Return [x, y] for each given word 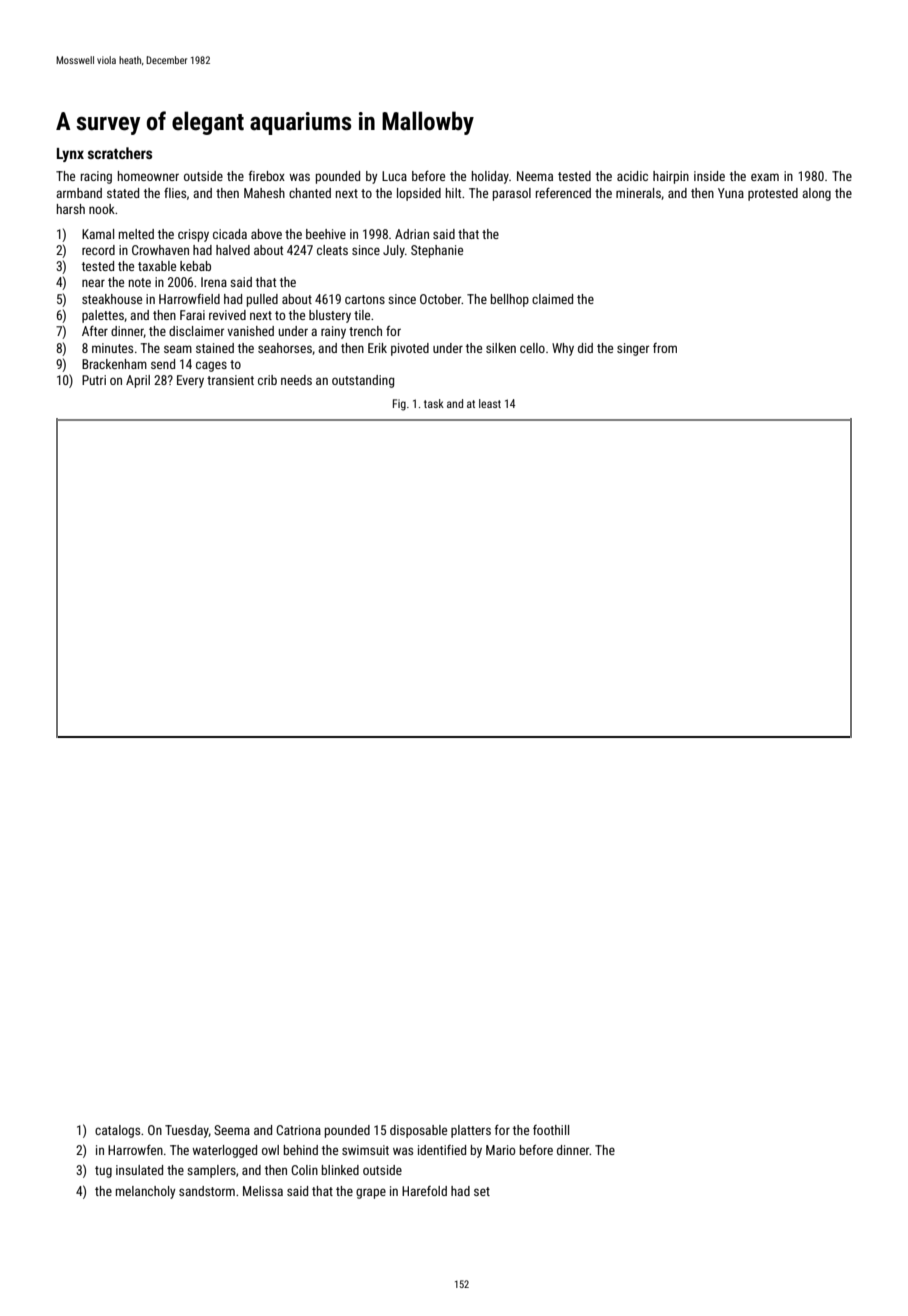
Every [190, 381]
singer [633, 349]
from [665, 348]
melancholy [146, 1192]
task [434, 403]
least [490, 403]
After [95, 331]
